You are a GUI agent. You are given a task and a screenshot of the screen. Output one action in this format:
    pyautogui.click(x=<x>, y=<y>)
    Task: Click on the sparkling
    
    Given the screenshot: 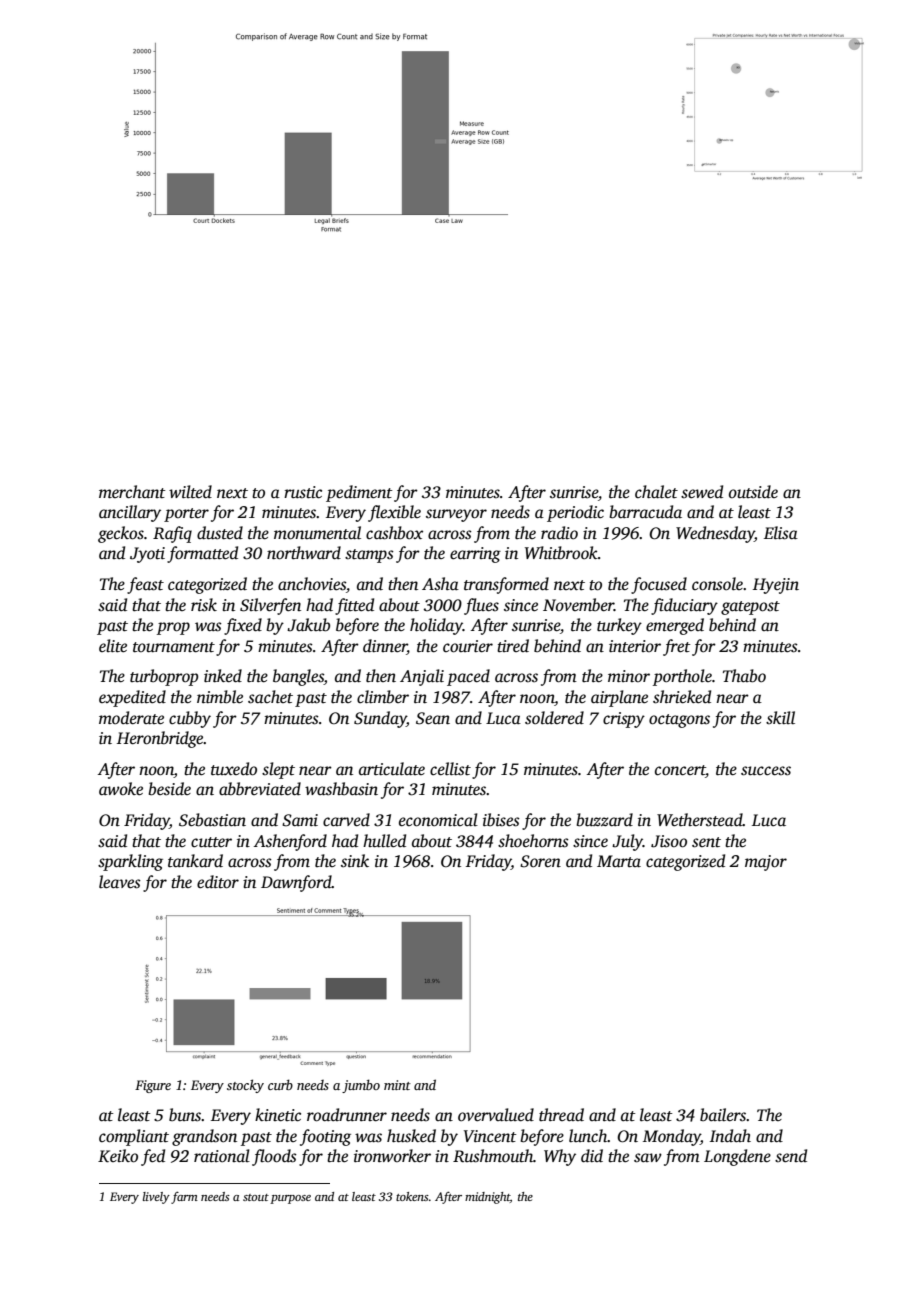 What is the action you would take?
    pyautogui.click(x=130, y=862)
